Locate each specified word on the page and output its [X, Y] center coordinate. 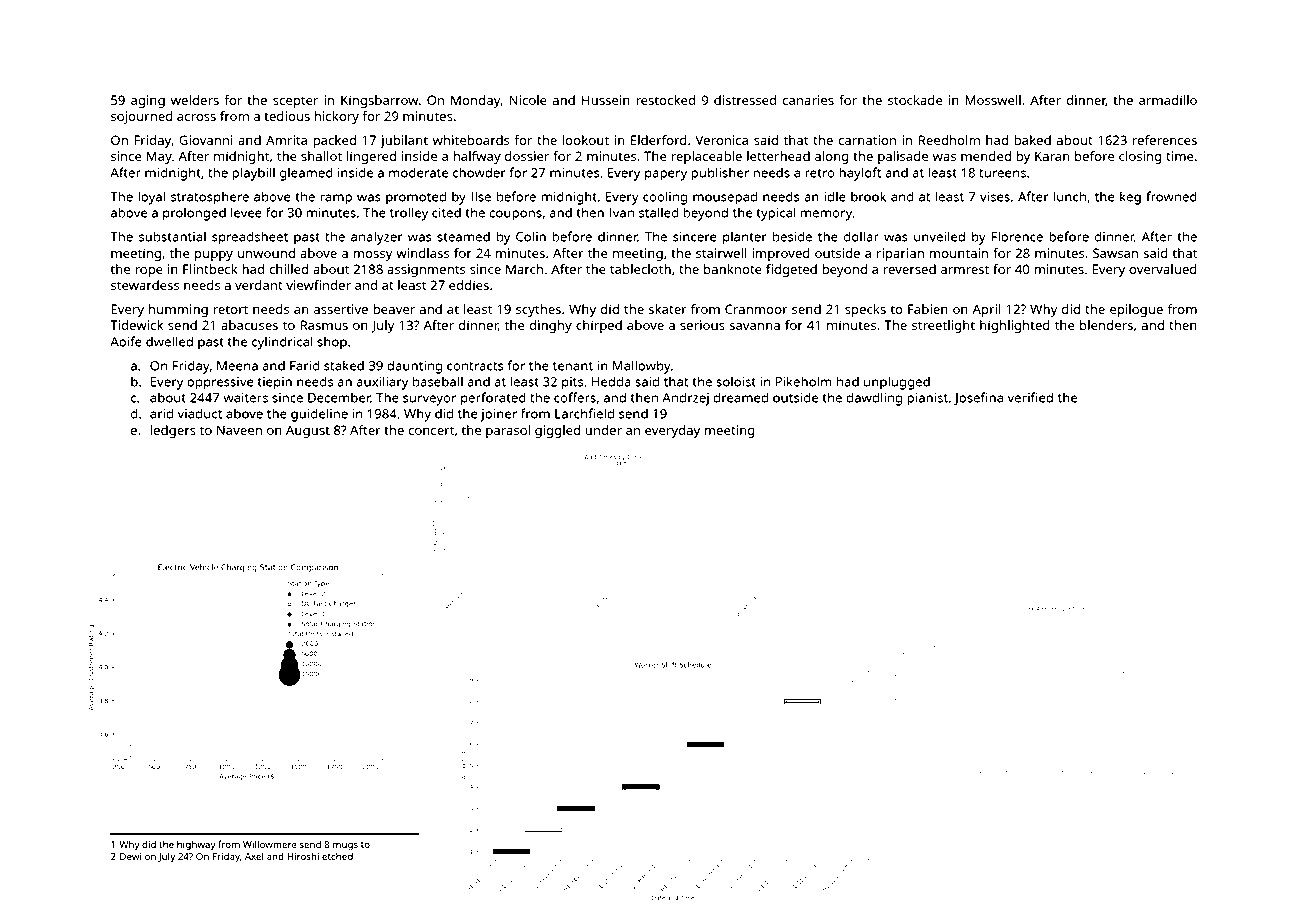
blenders [1106, 325]
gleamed [306, 174]
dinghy [550, 326]
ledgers [173, 431]
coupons [515, 215]
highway [196, 845]
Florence [1017, 236]
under [603, 430]
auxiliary [382, 383]
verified [1030, 397]
